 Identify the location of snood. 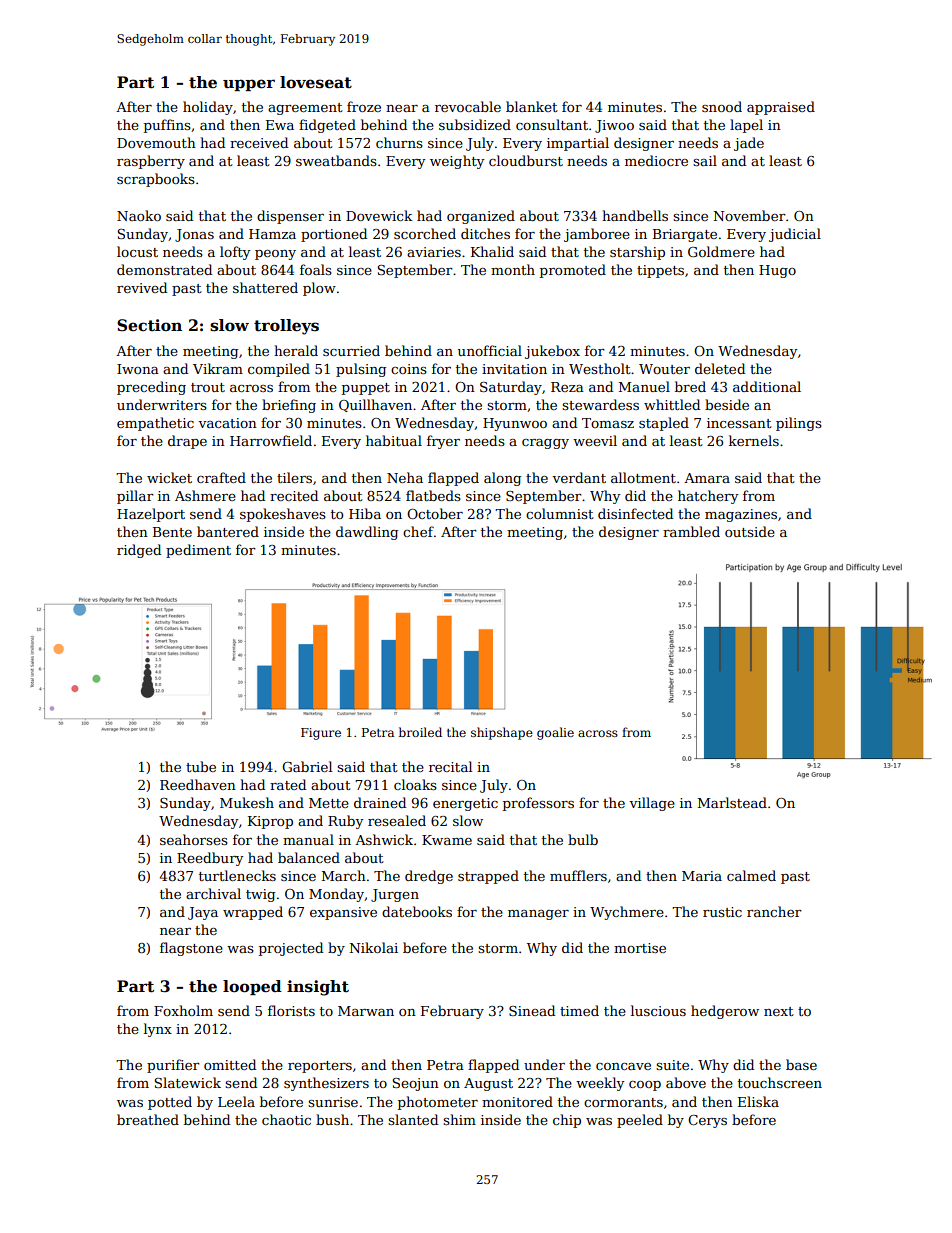
(722, 106).
